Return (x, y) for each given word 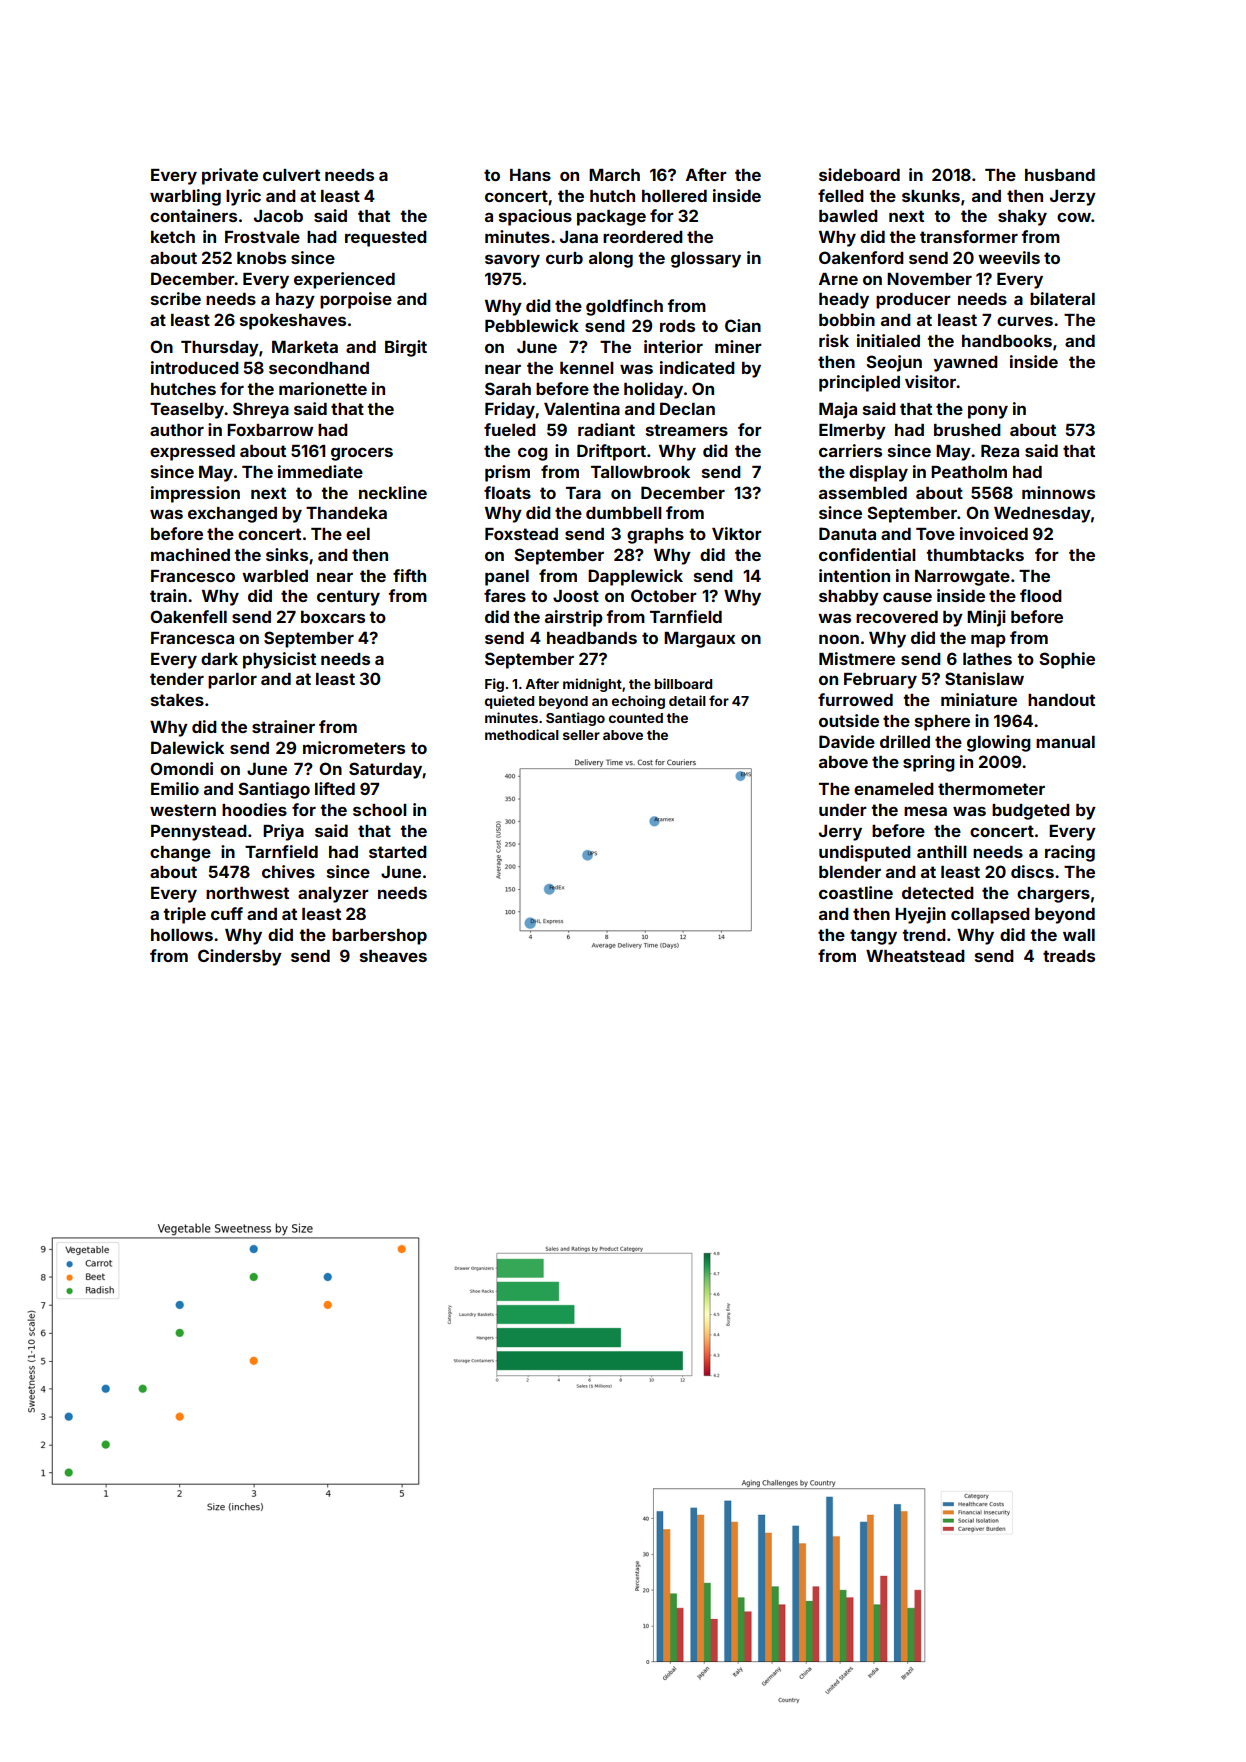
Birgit (406, 348)
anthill (942, 851)
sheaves (393, 956)
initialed (888, 340)
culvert (291, 175)
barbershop (379, 937)
